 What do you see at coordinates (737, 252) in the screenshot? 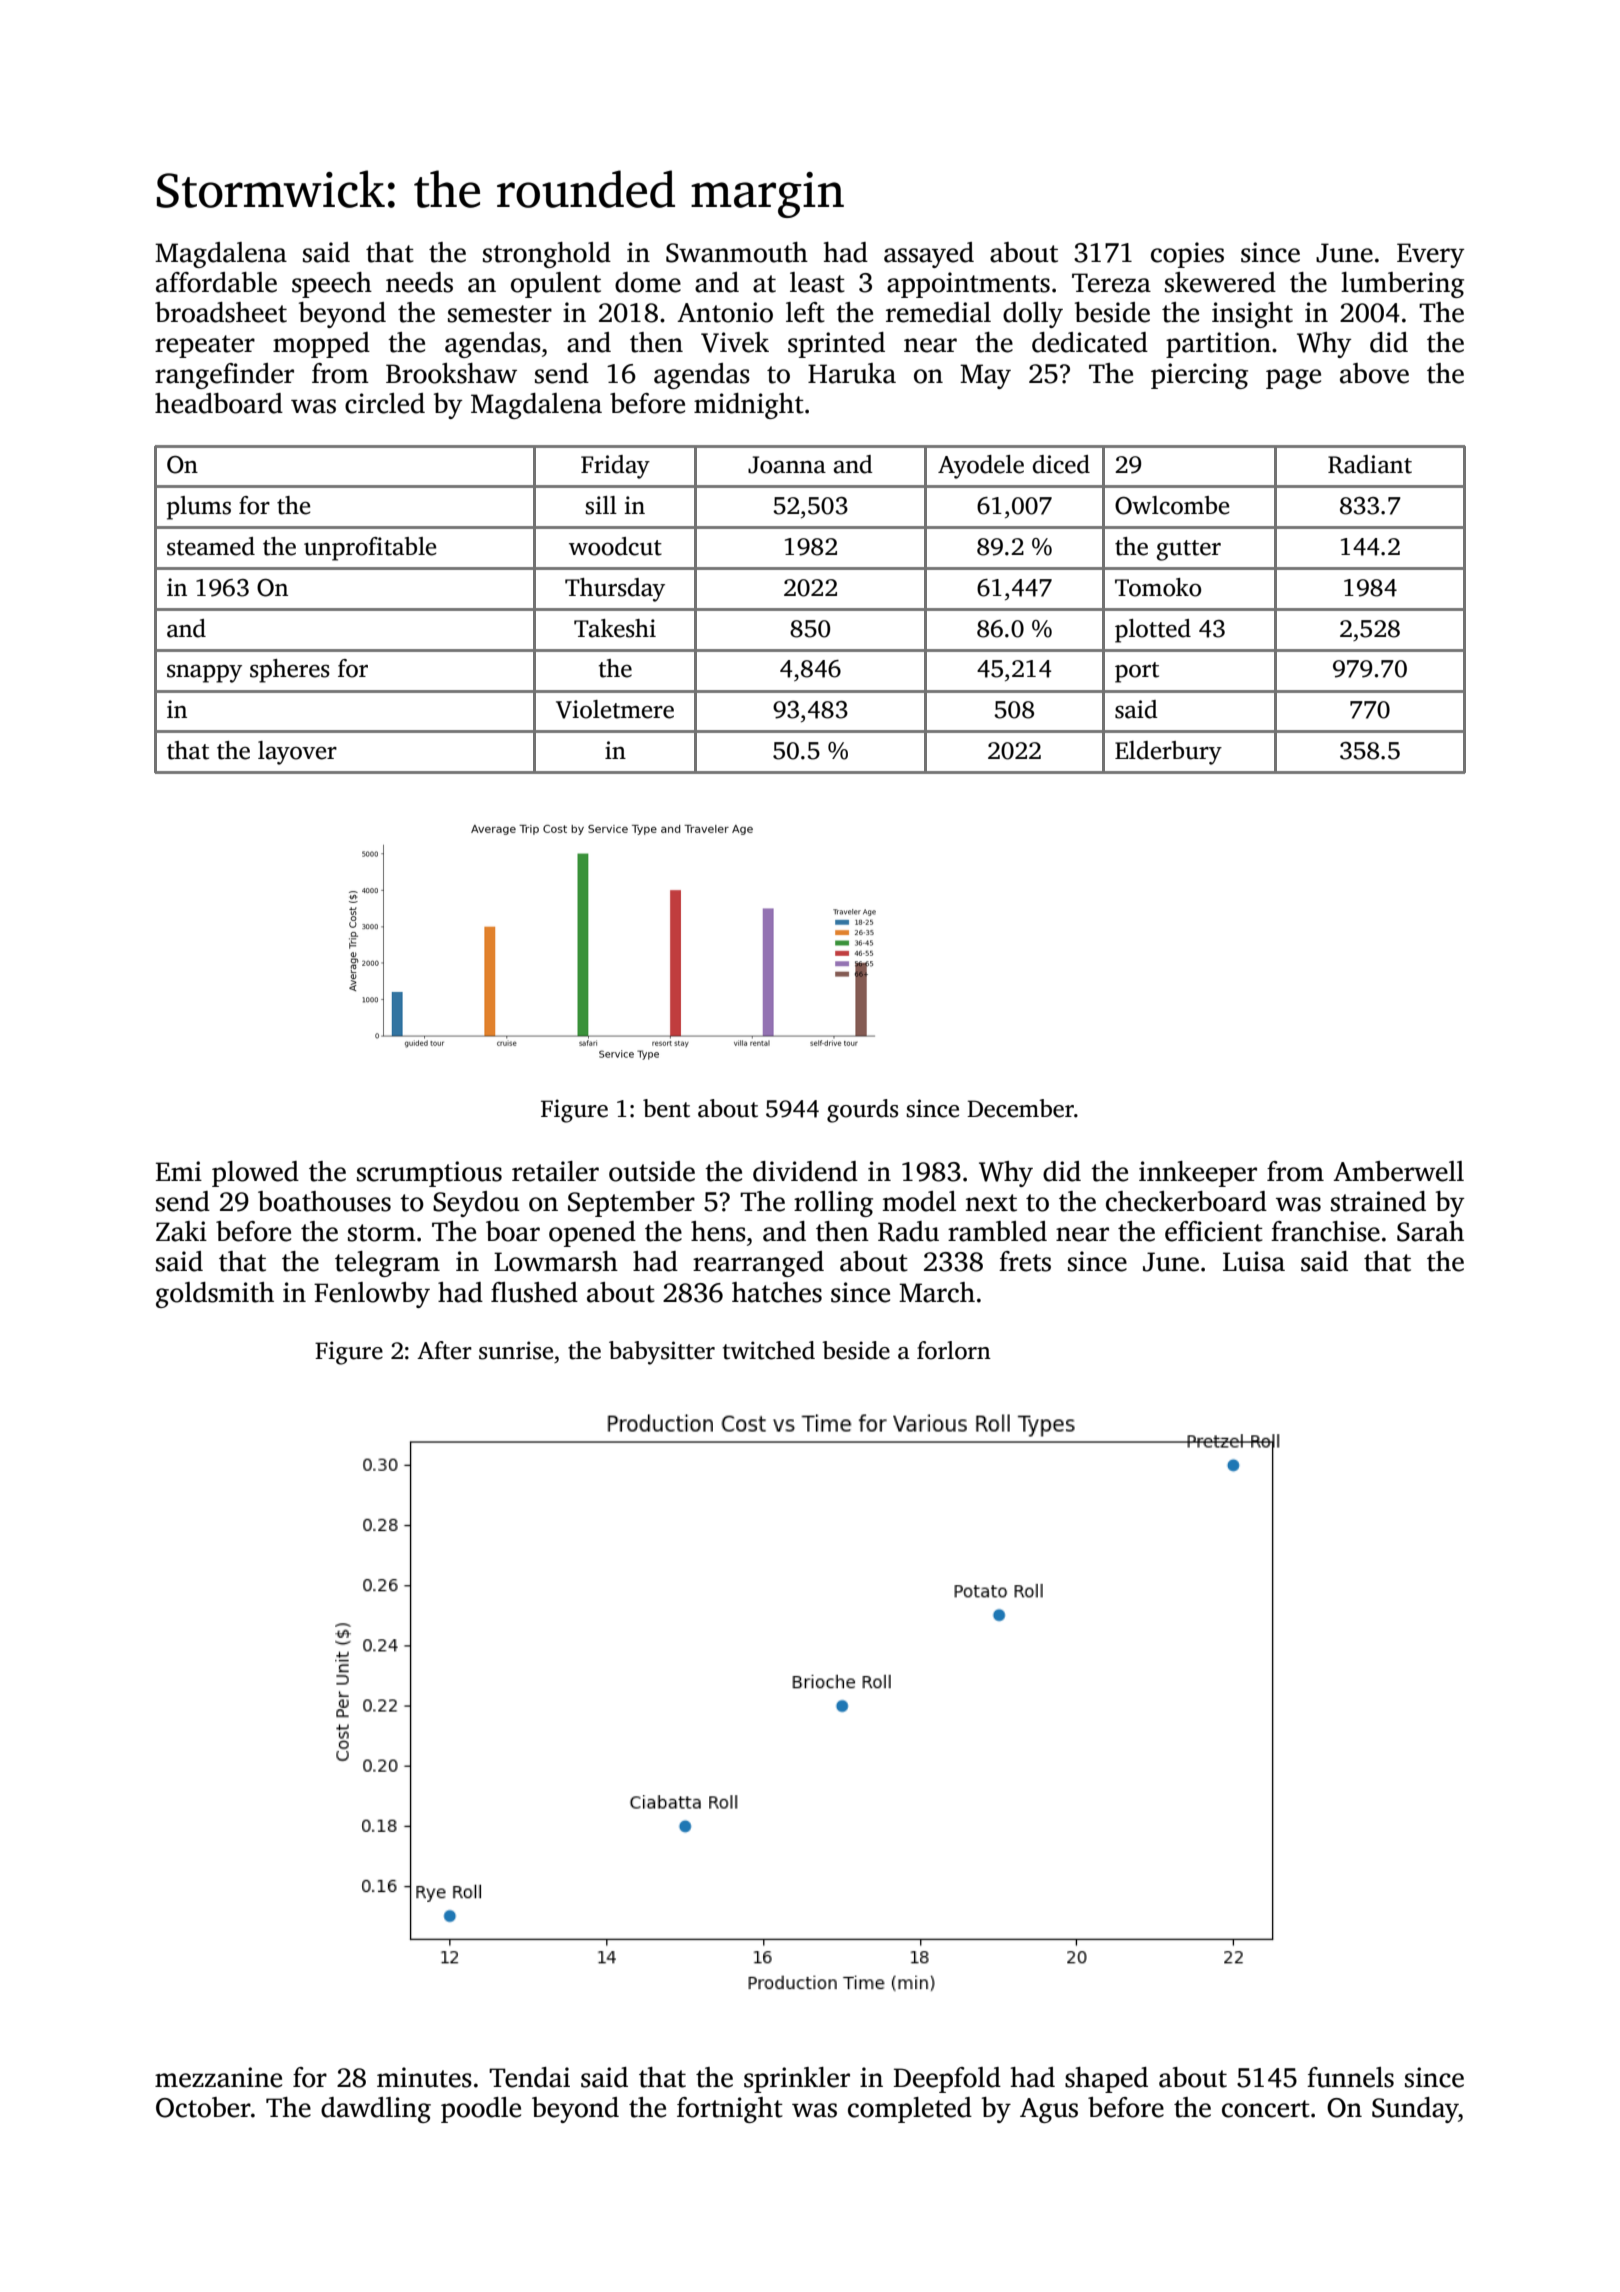
I see `Swanmouth` at bounding box center [737, 252].
